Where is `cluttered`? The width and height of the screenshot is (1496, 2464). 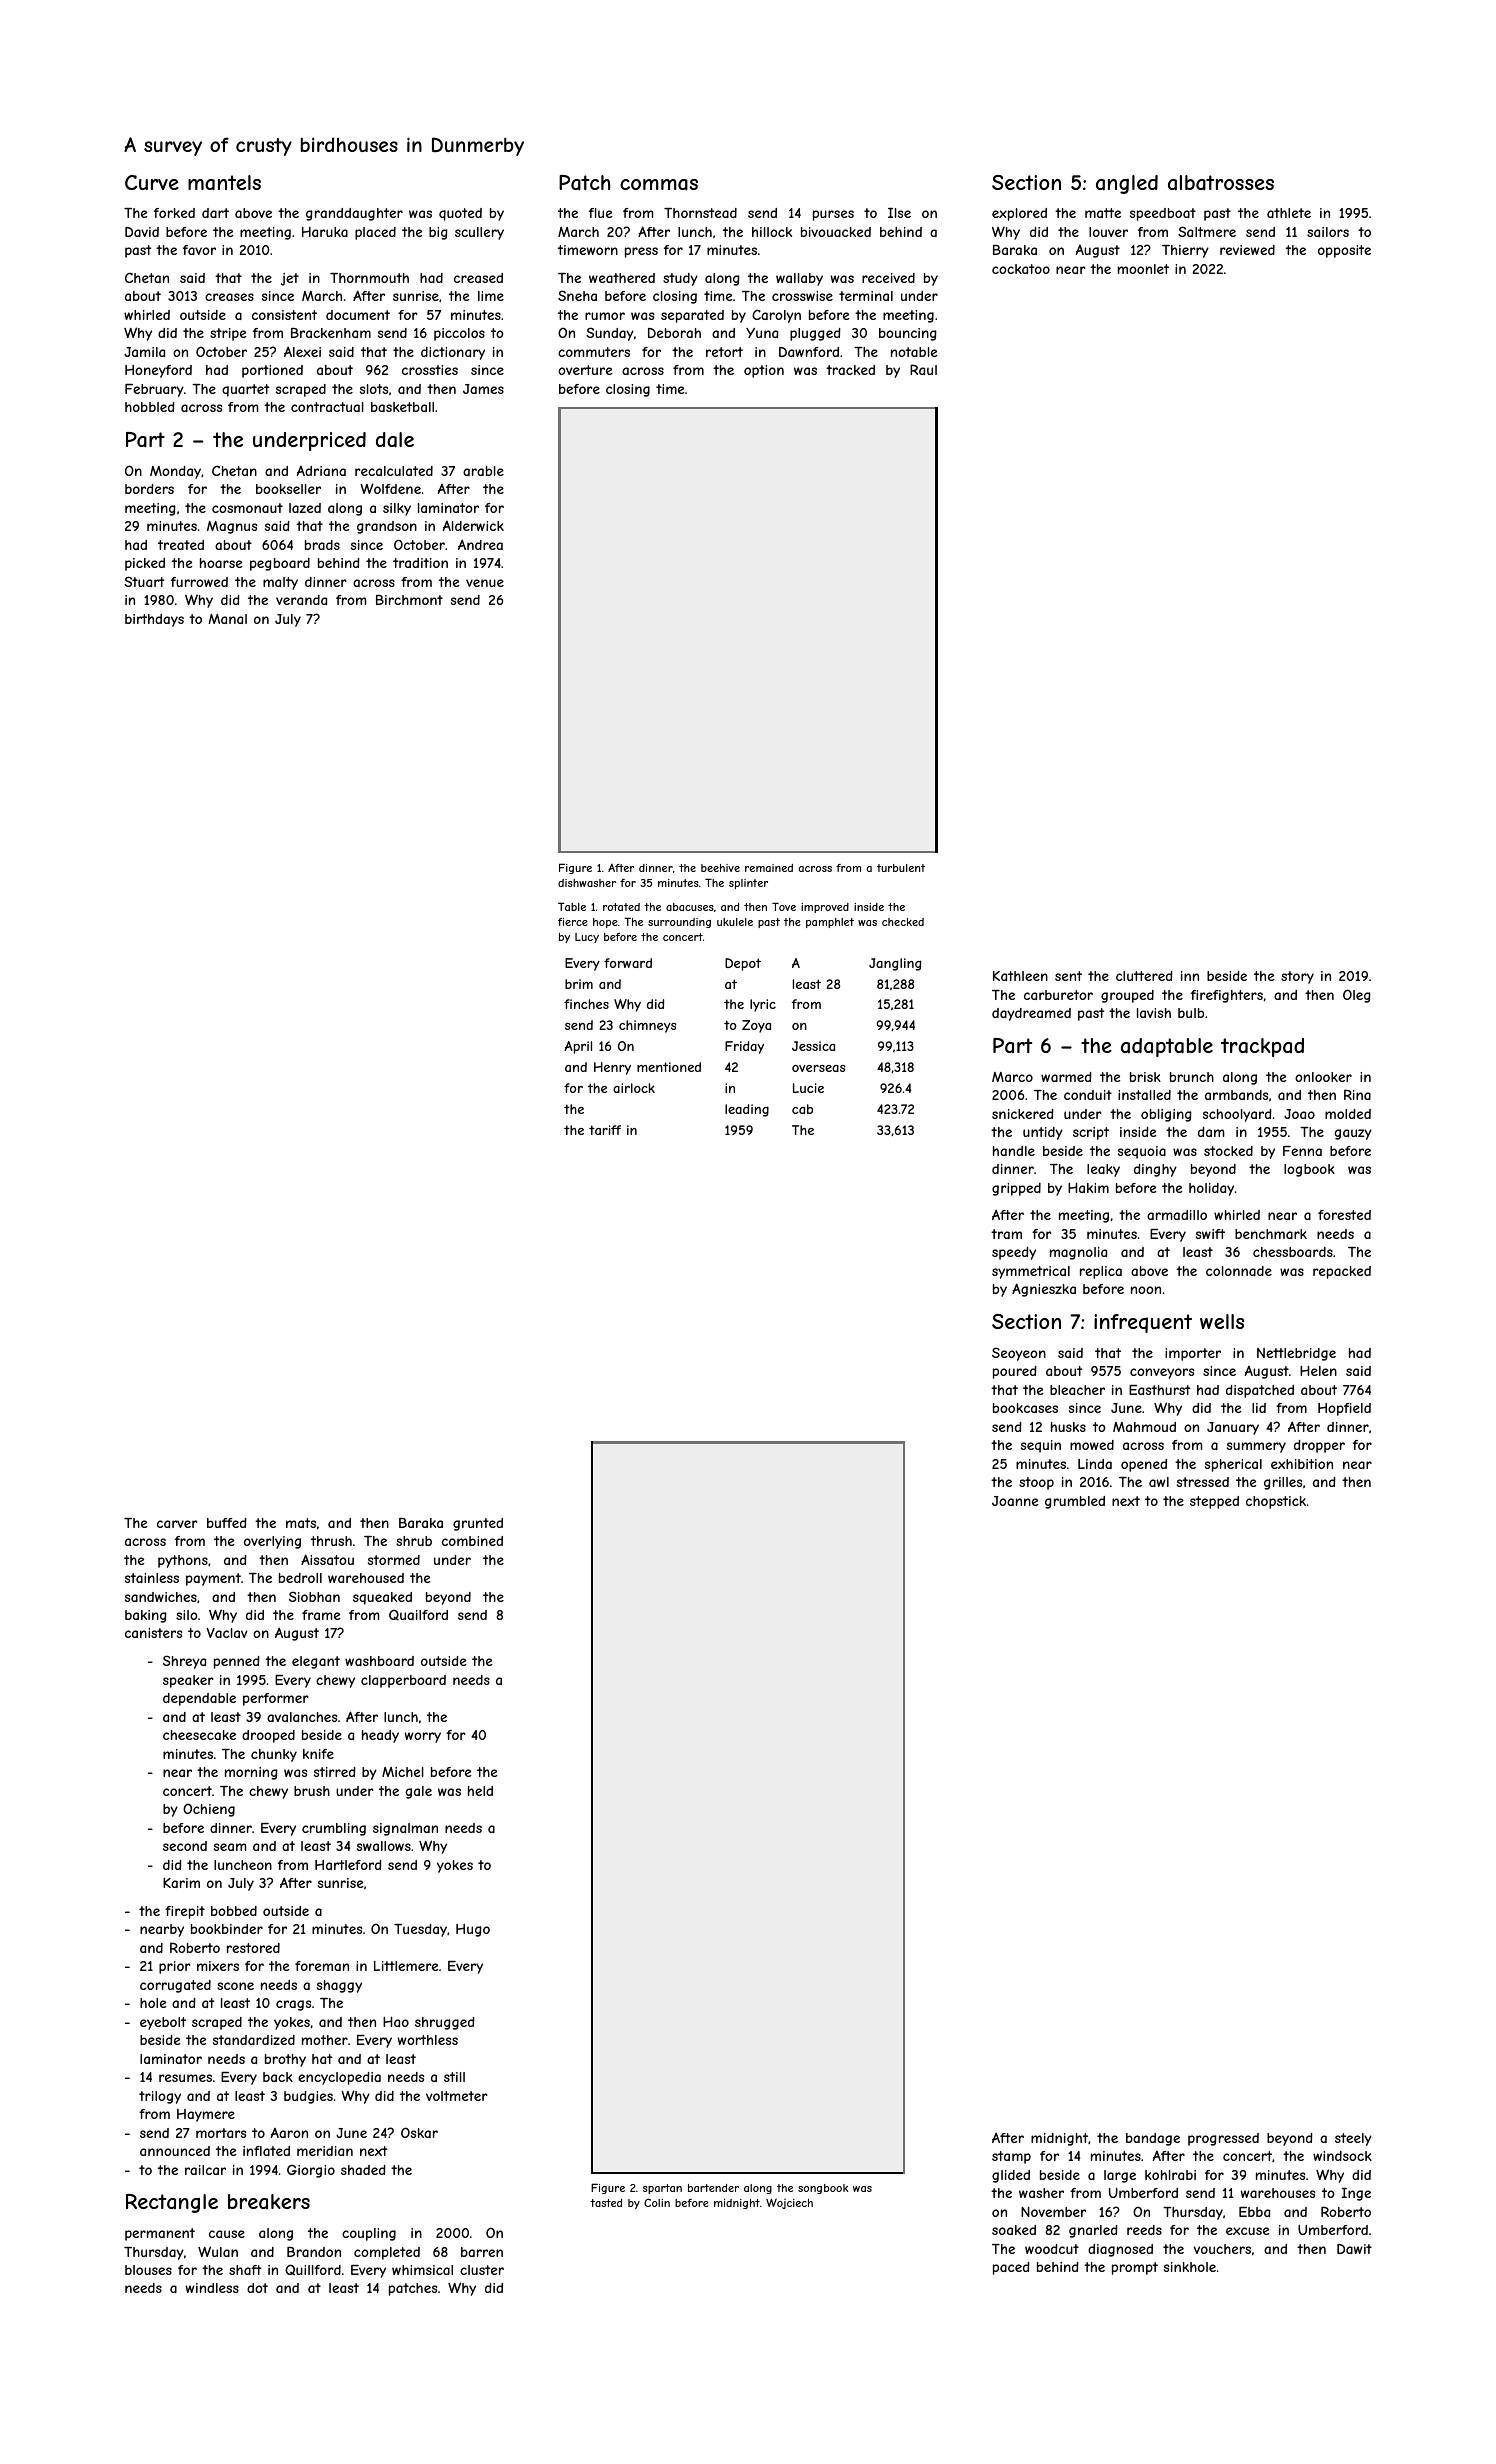 cluttered is located at coordinates (1144, 976).
